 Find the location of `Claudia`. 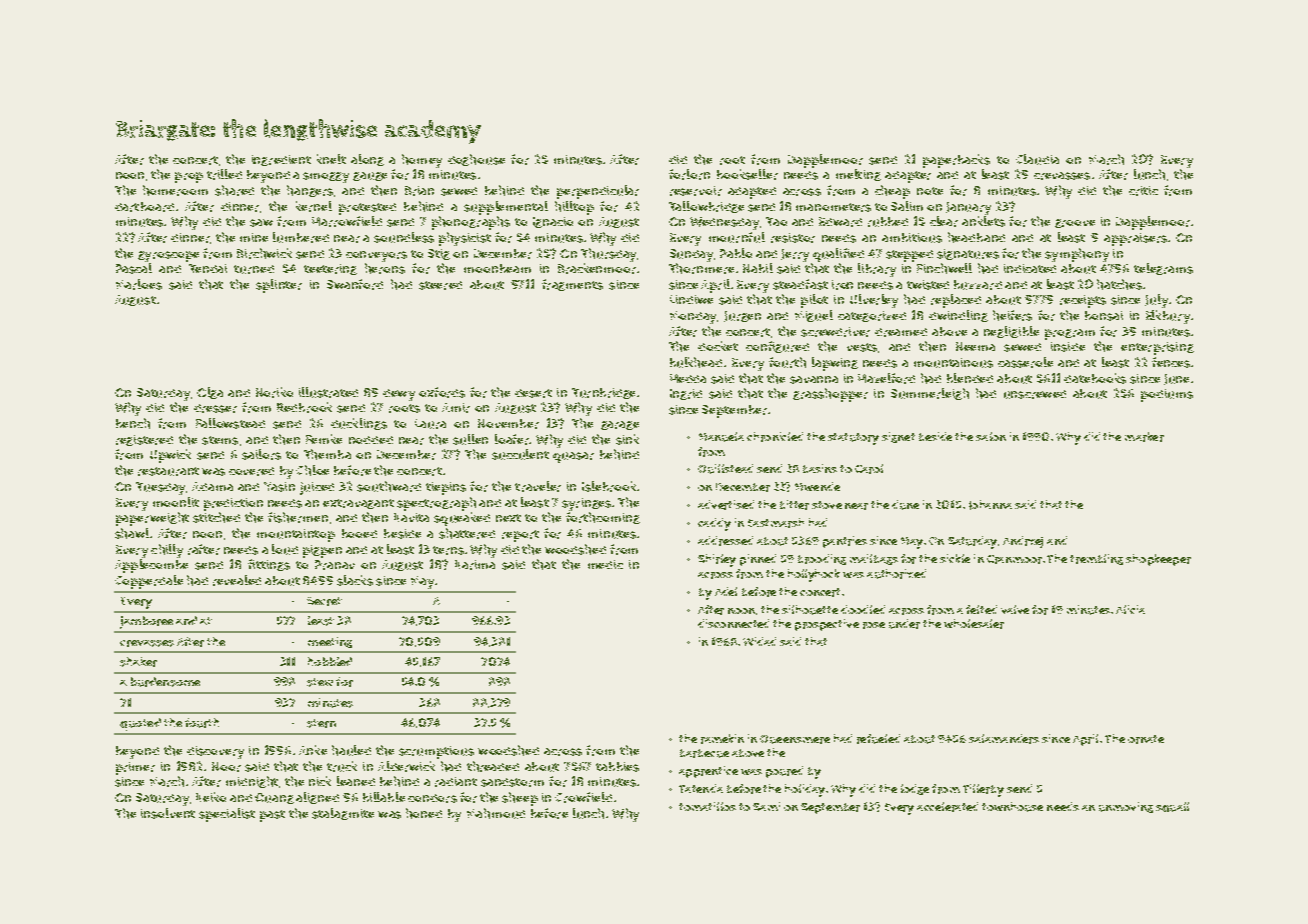

Claudia is located at coordinates (1037, 159).
